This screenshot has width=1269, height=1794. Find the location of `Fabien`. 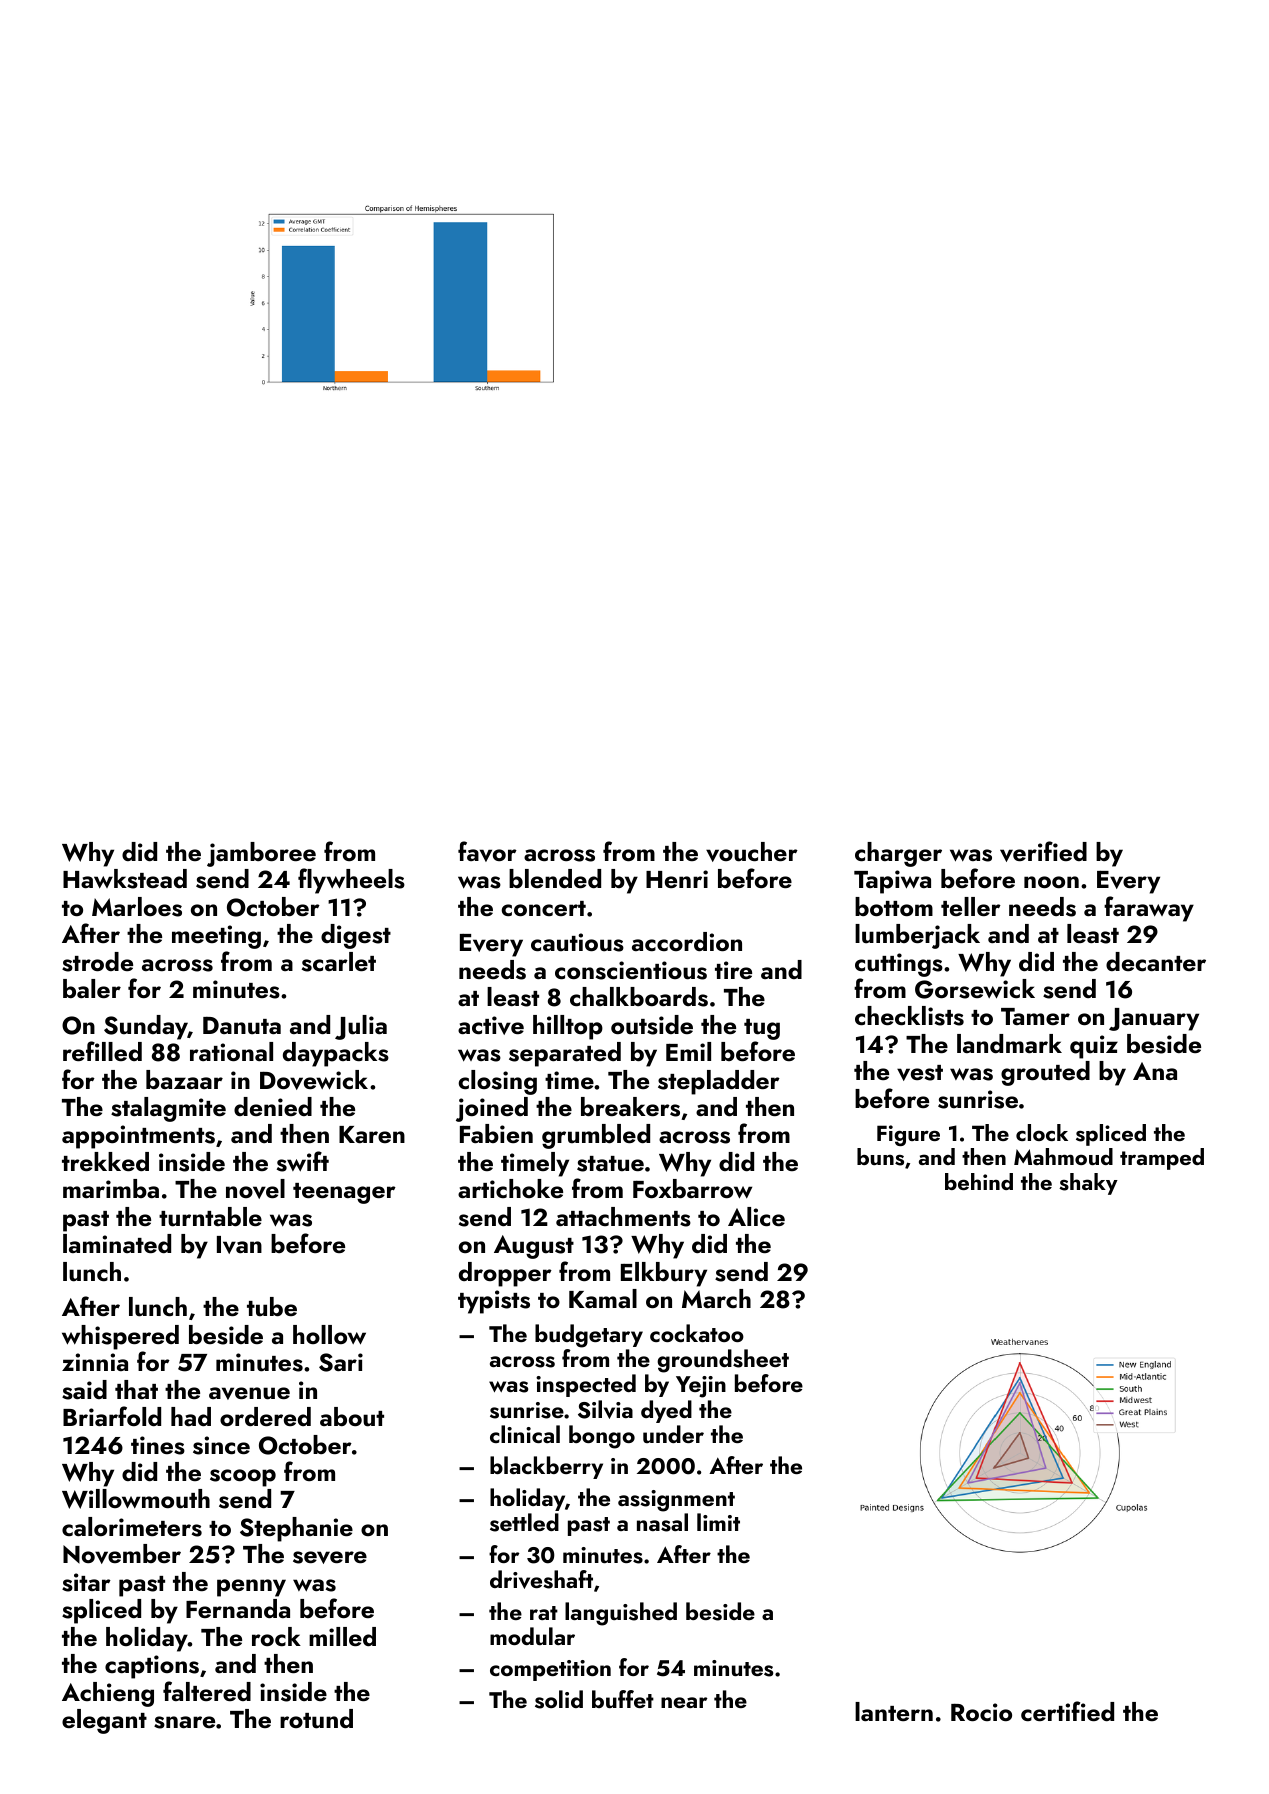

Fabien is located at coordinates (496, 1133).
